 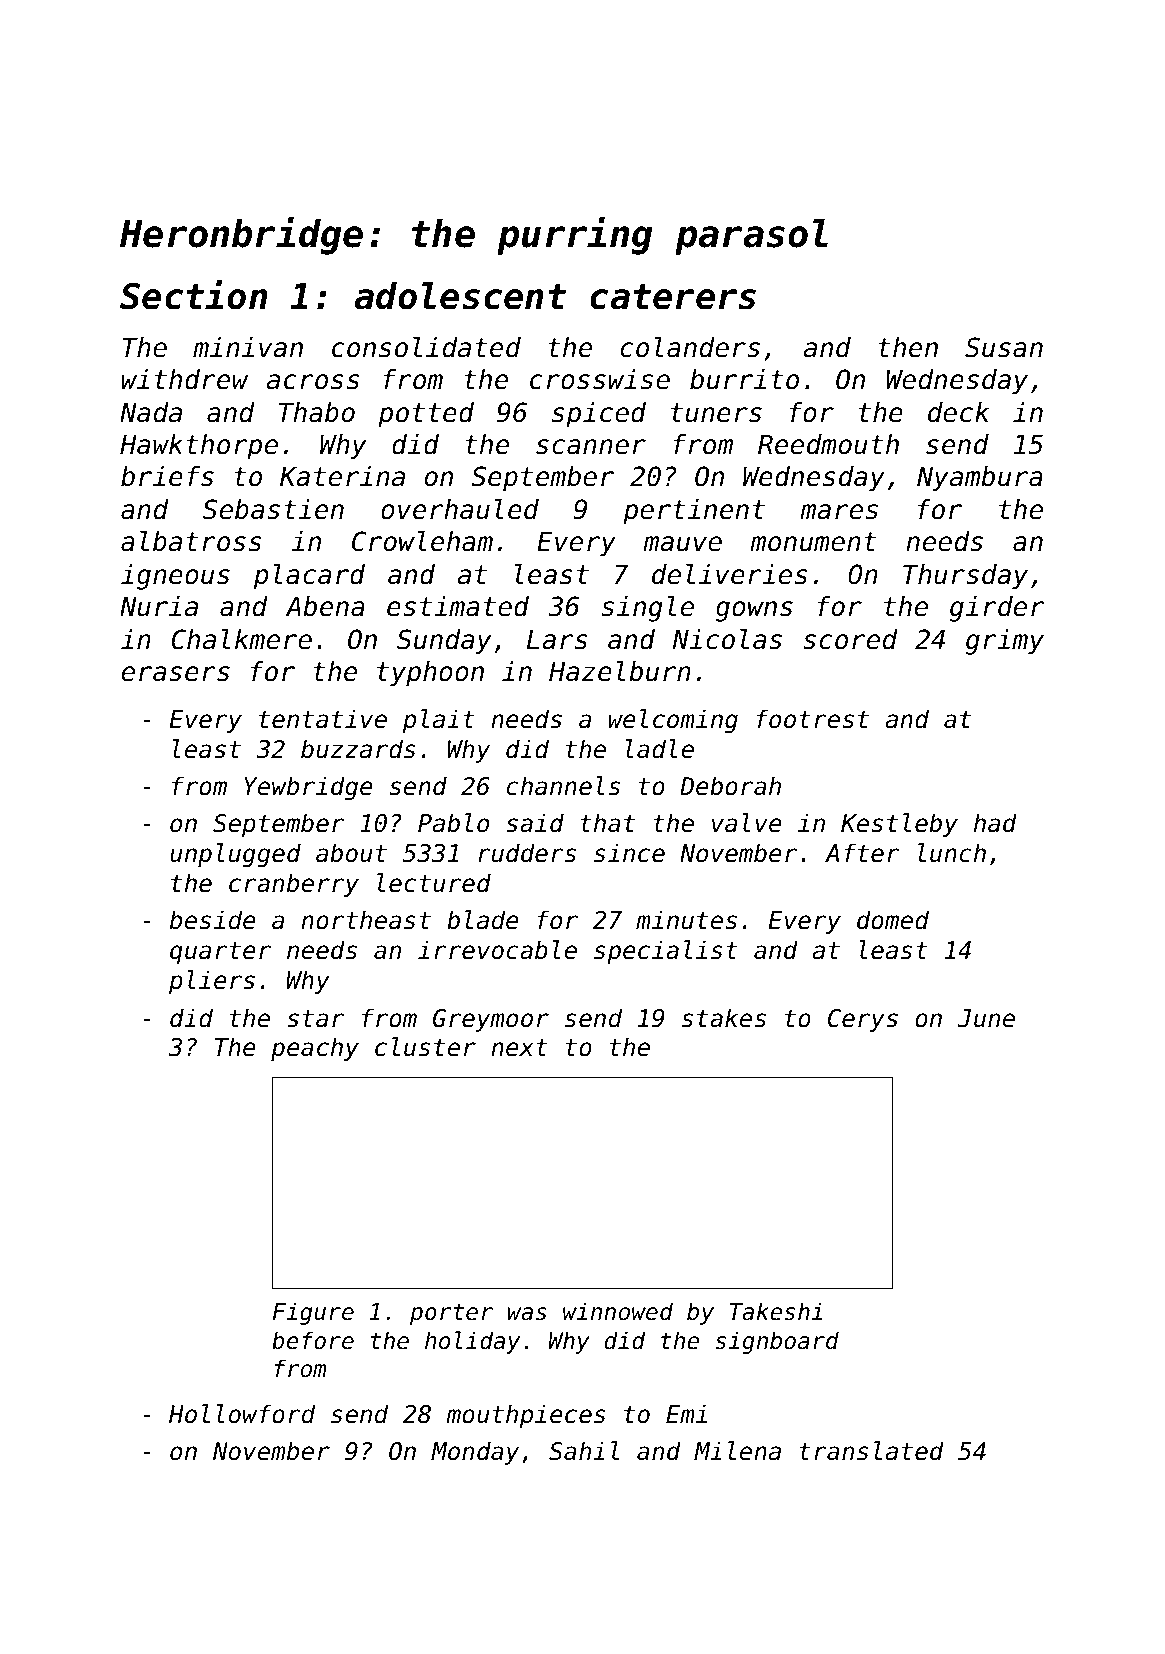 What do you see at coordinates (813, 719) in the screenshot?
I see `footrest` at bounding box center [813, 719].
